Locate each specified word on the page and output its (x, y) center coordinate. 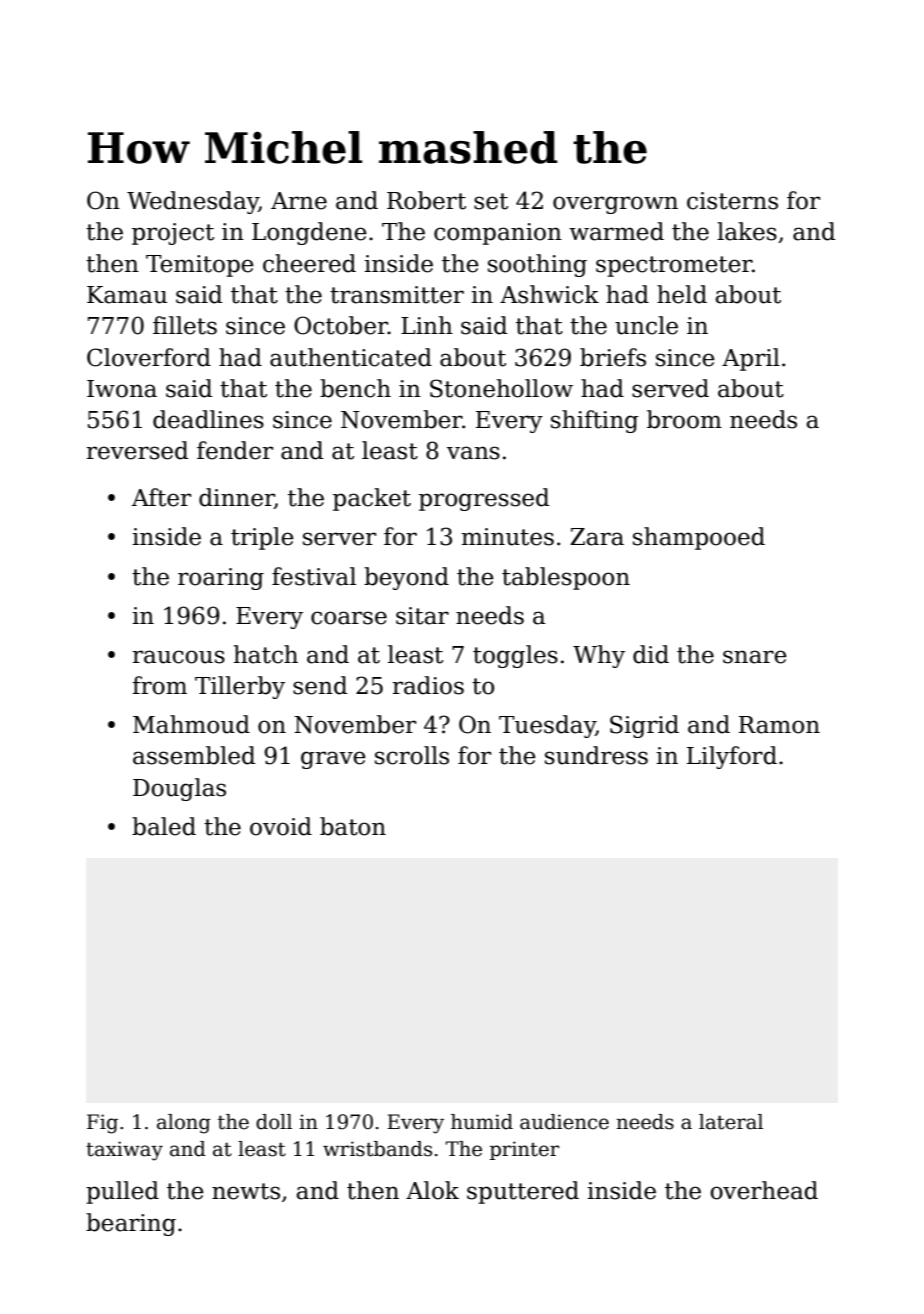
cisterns (732, 201)
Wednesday (193, 202)
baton (353, 826)
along (184, 1124)
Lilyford (732, 757)
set (491, 201)
